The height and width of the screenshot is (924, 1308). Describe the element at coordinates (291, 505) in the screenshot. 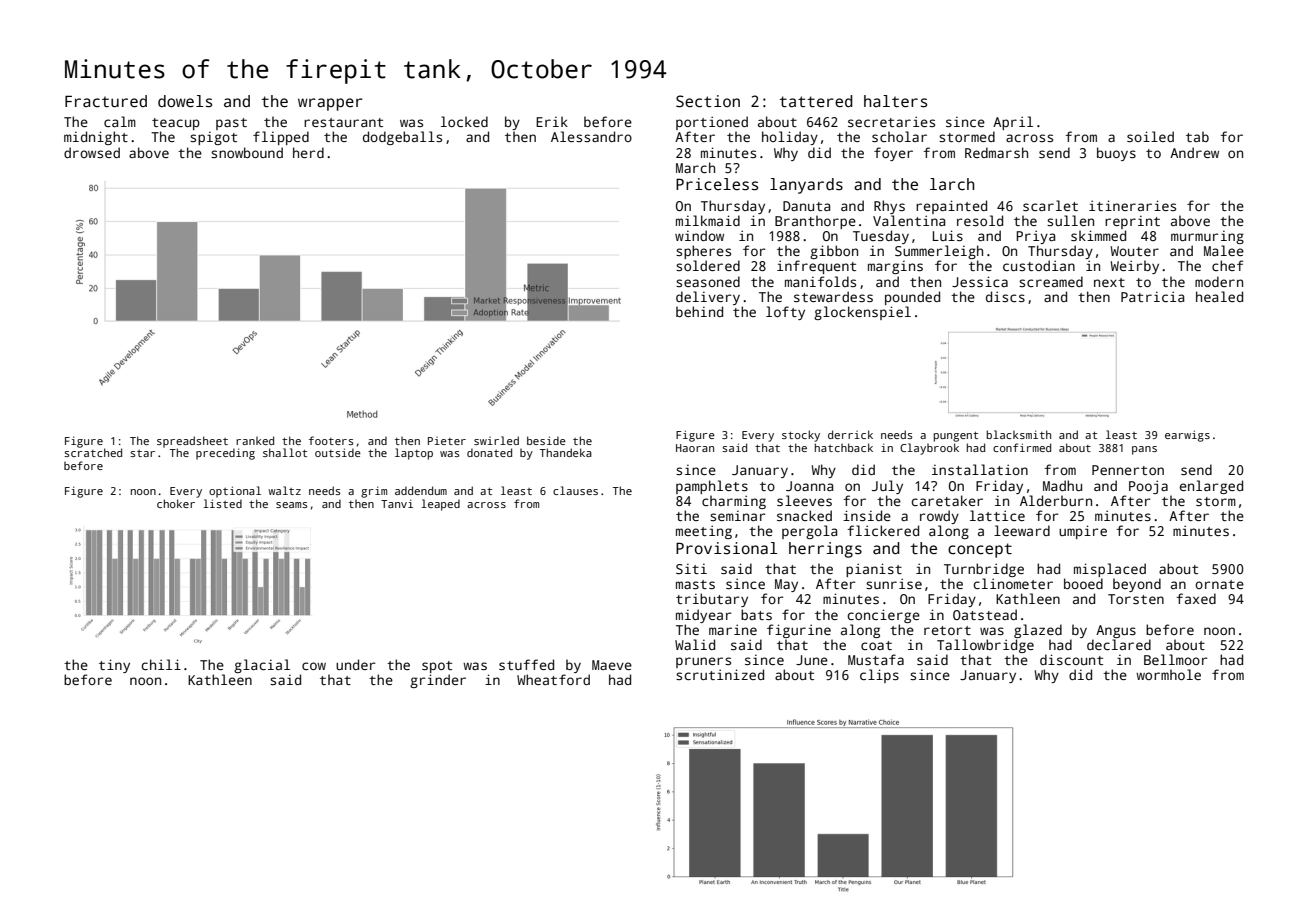

I see `seams` at that location.
